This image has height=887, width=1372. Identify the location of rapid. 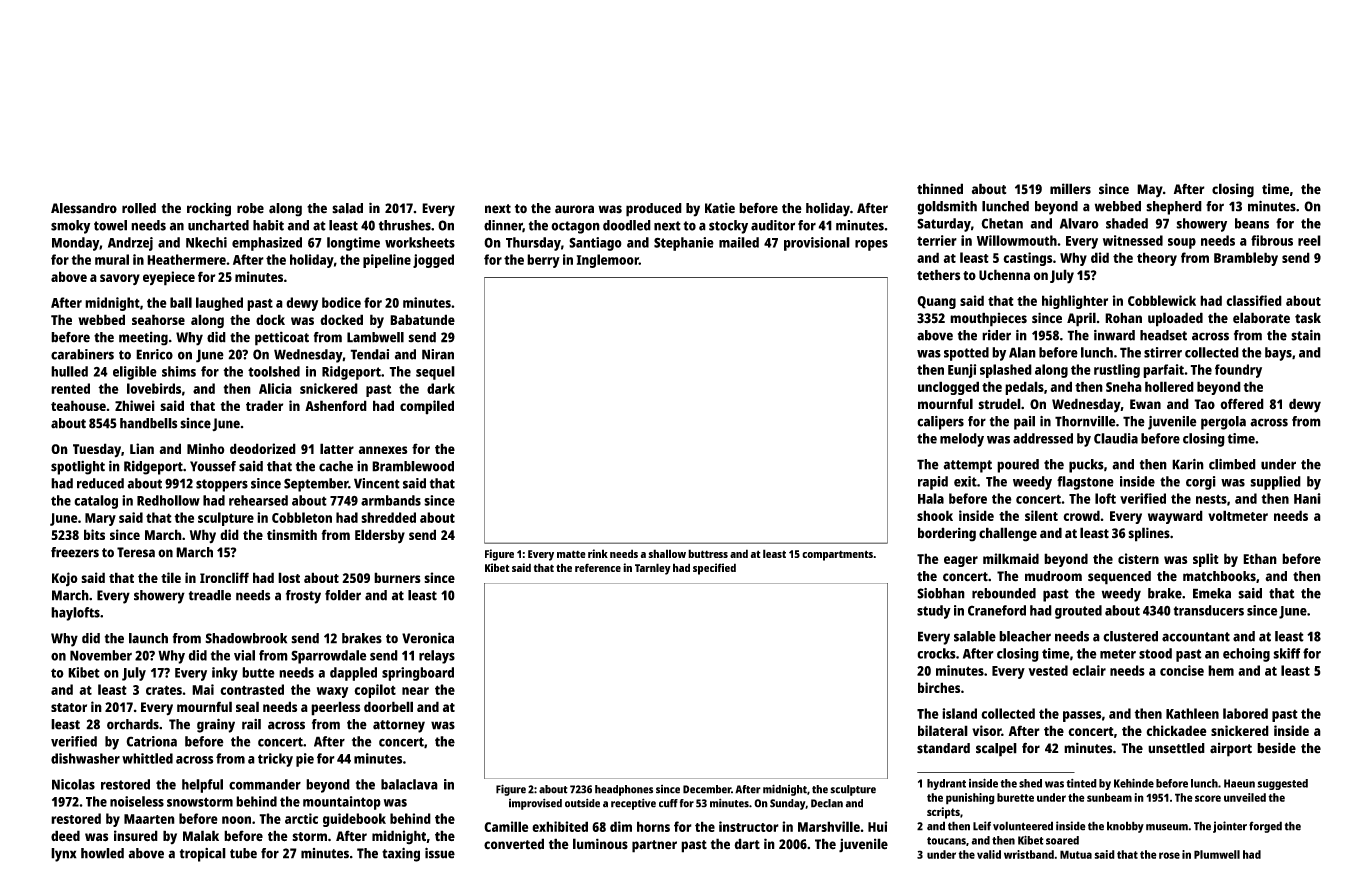
(933, 483).
